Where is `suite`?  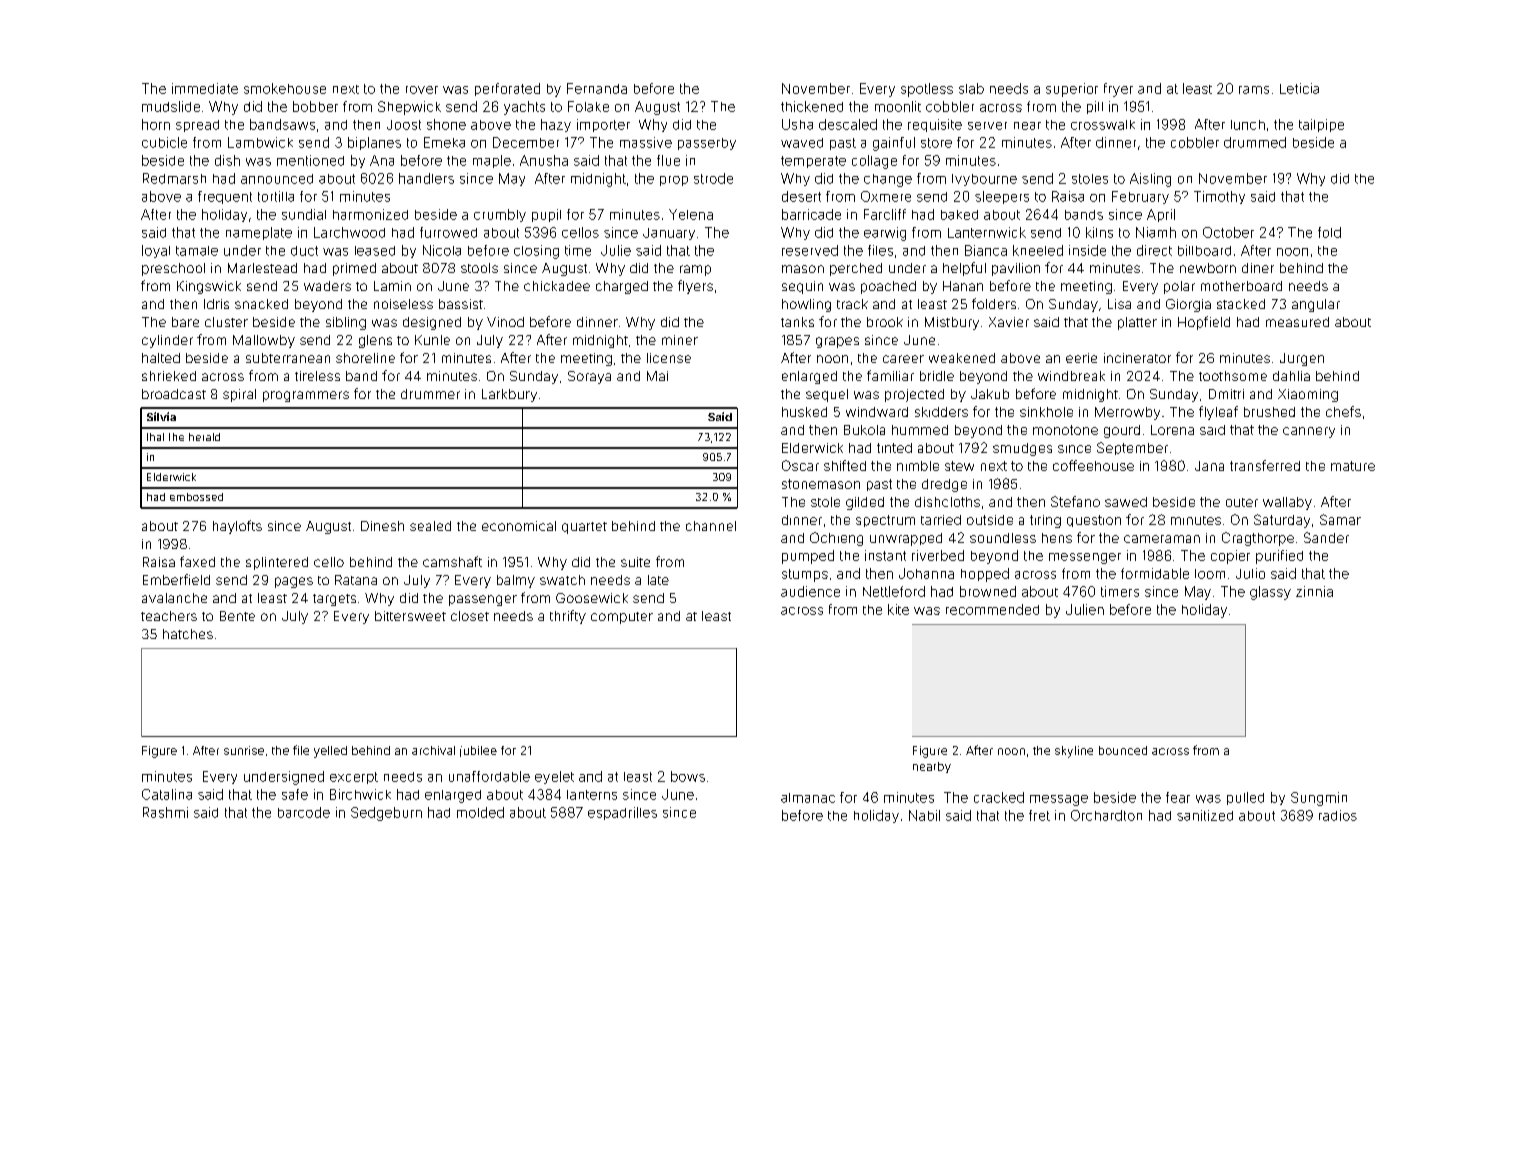 suite is located at coordinates (635, 562).
